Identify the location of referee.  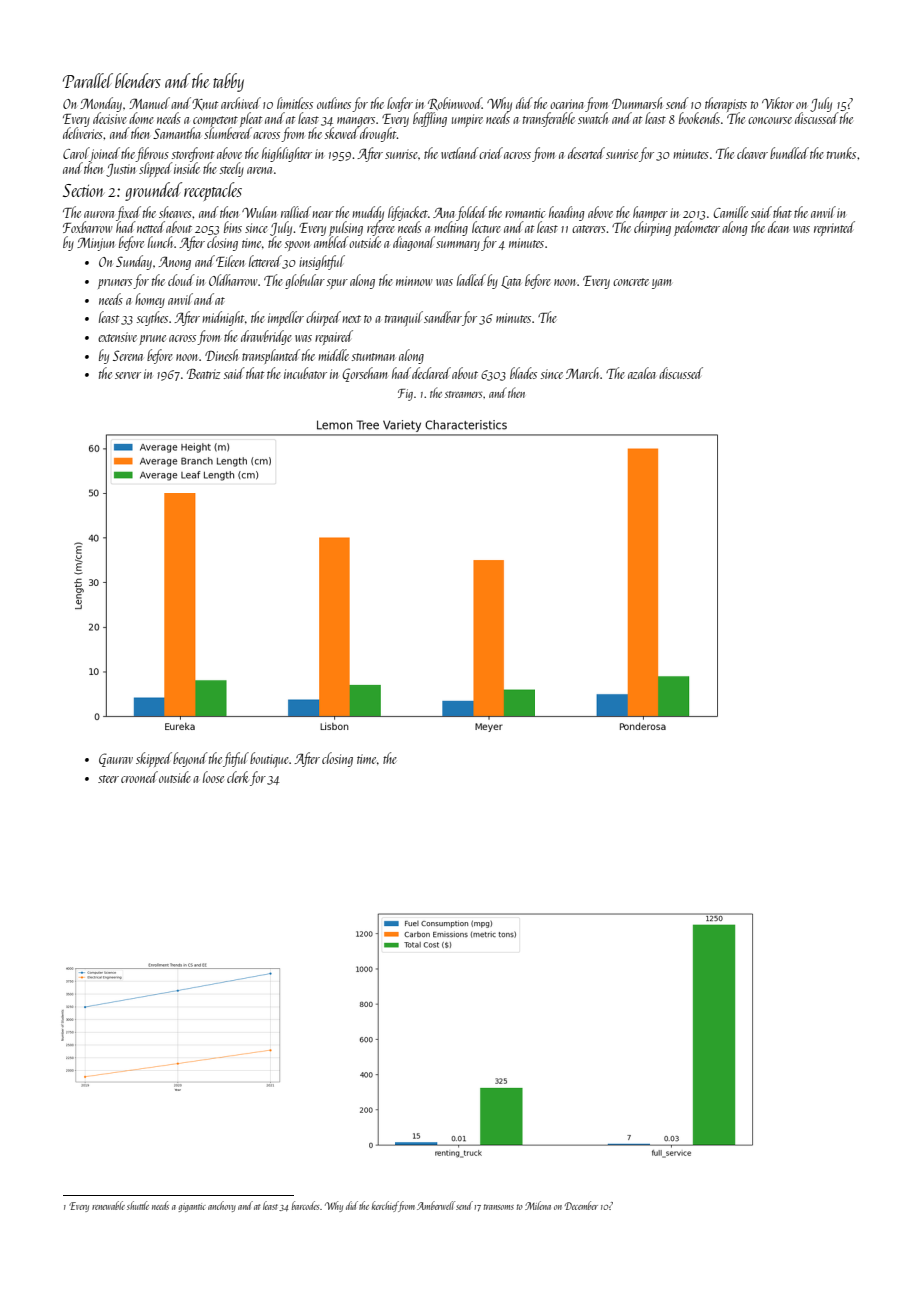
(381, 228).
